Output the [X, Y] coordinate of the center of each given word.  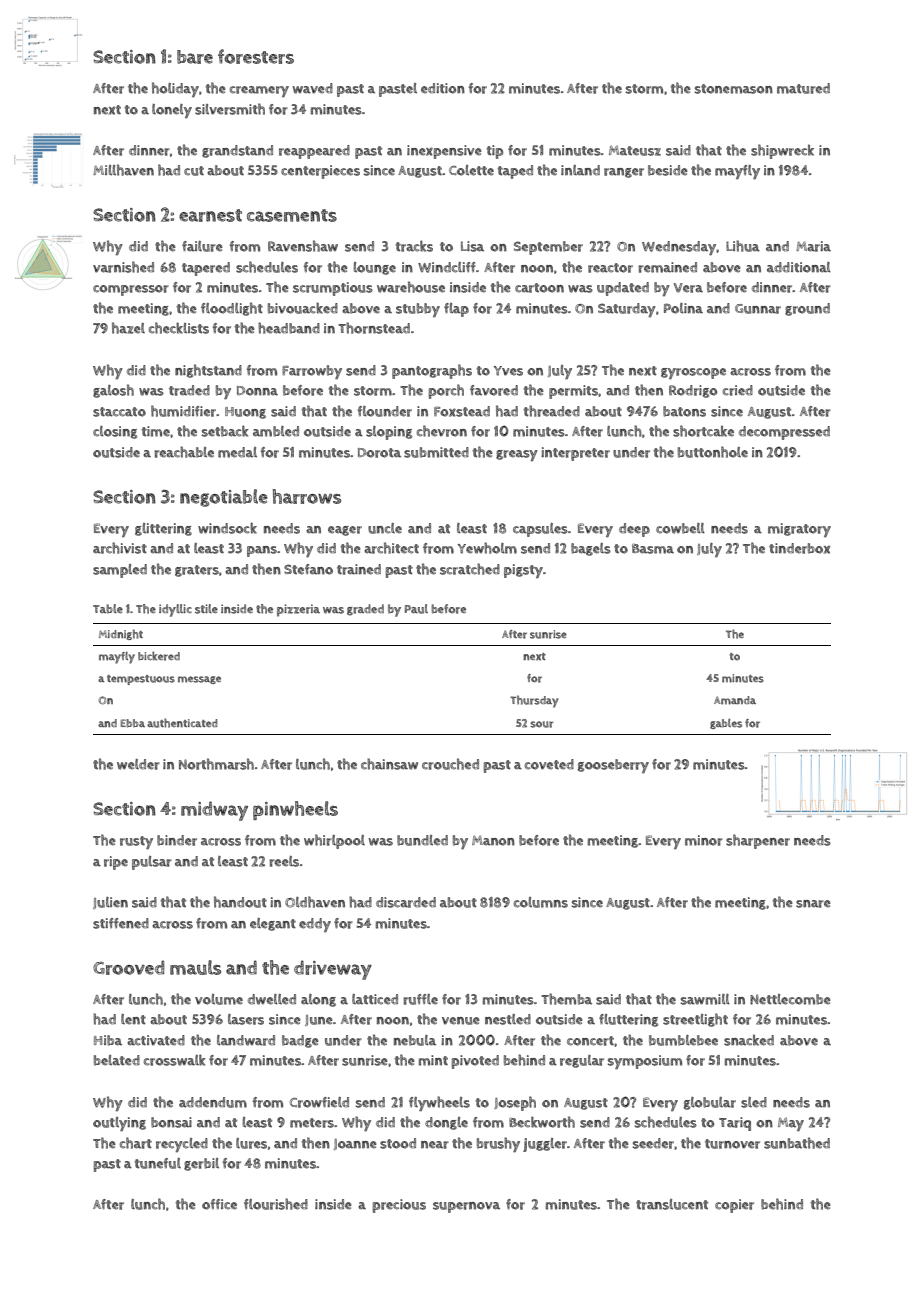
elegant [273, 924]
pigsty [523, 571]
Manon [493, 840]
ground [807, 309]
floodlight [232, 309]
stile [206, 609]
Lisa [472, 246]
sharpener [758, 841]
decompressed [784, 433]
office [219, 1204]
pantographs [432, 371]
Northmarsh [216, 764]
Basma [653, 549]
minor [704, 840]
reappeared [314, 152]
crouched [450, 764]
